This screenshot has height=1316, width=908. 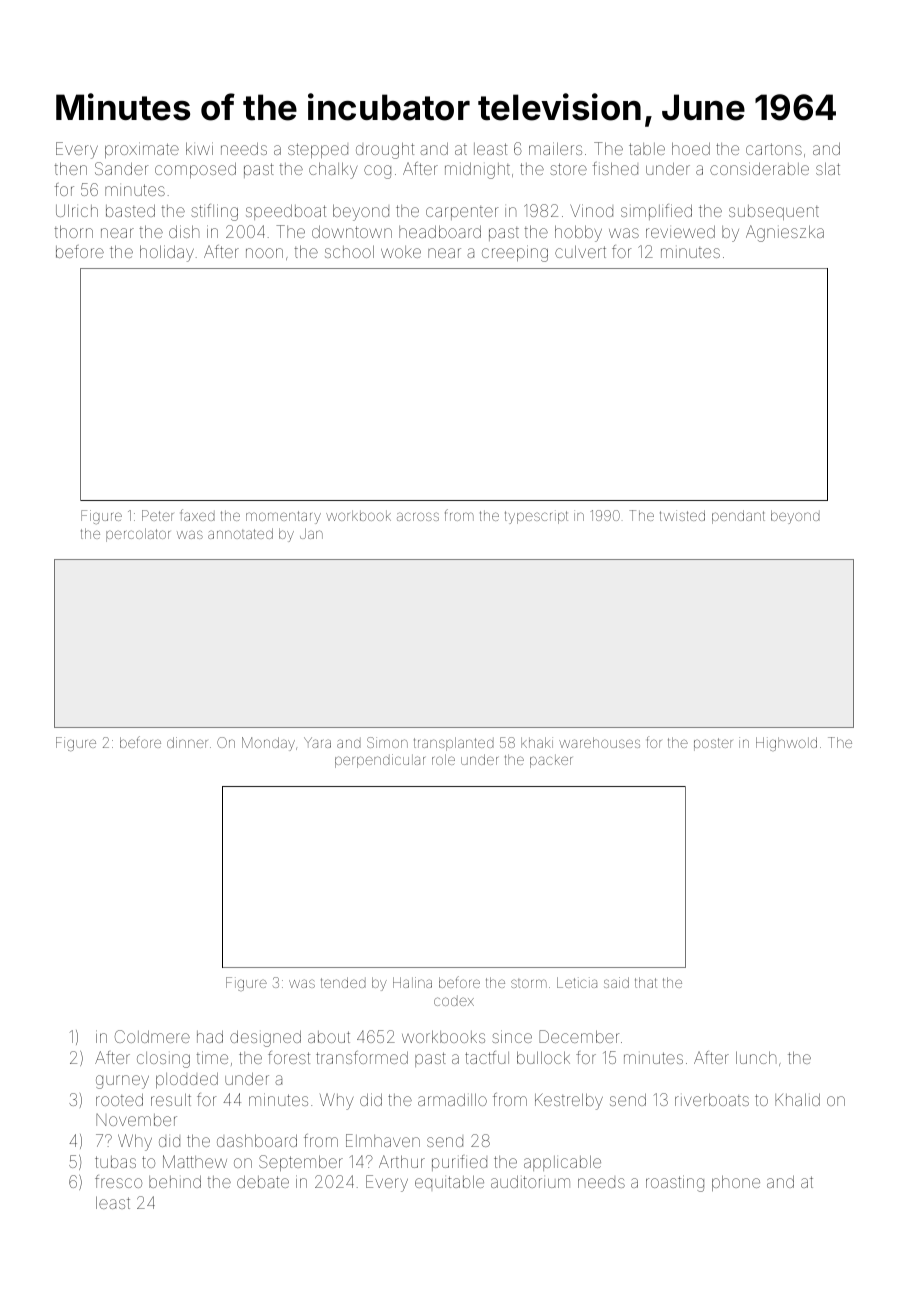 What do you see at coordinates (786, 744) in the screenshot?
I see `Highwold` at bounding box center [786, 744].
